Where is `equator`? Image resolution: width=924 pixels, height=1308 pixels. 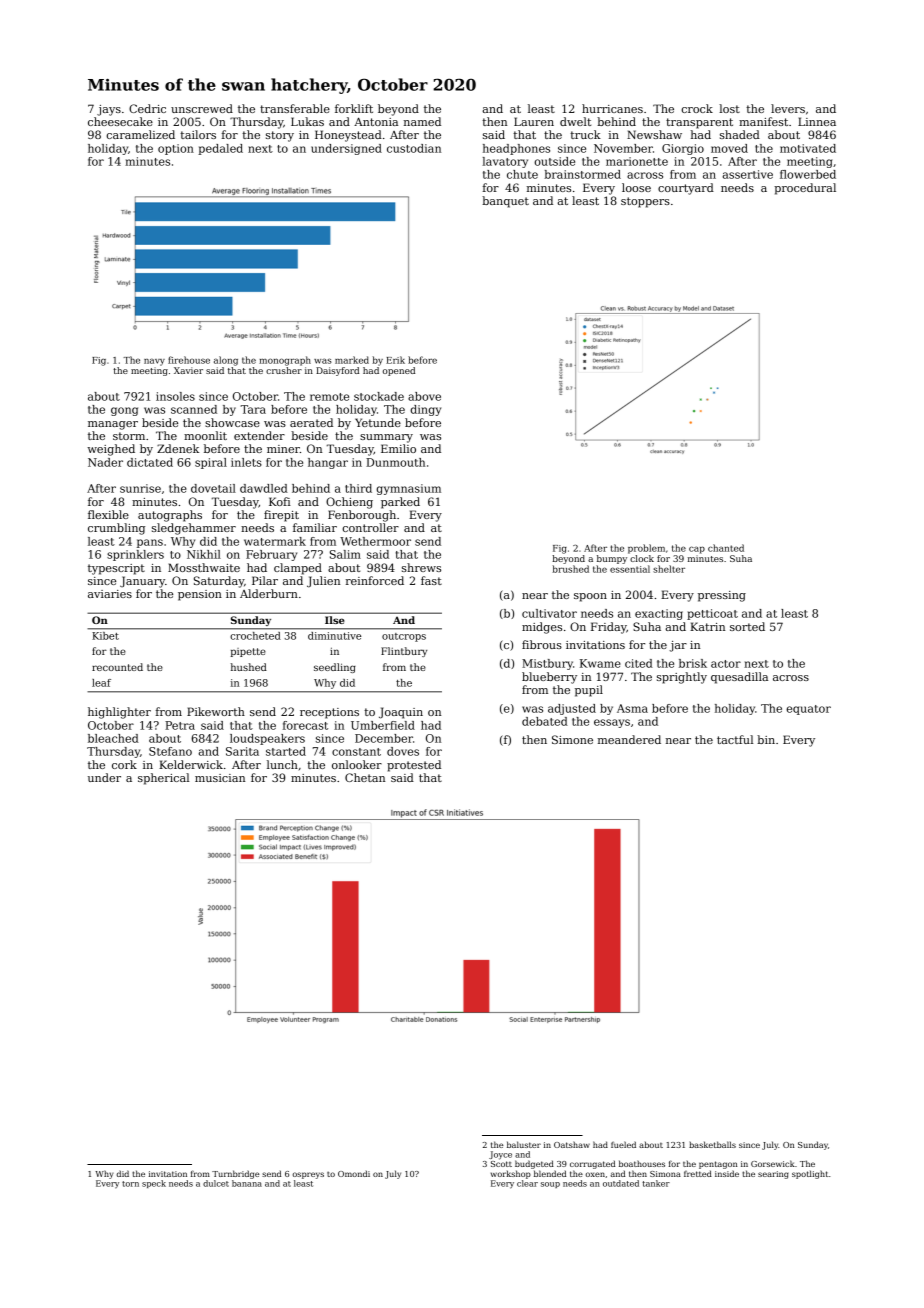 equator is located at coordinates (808, 710).
